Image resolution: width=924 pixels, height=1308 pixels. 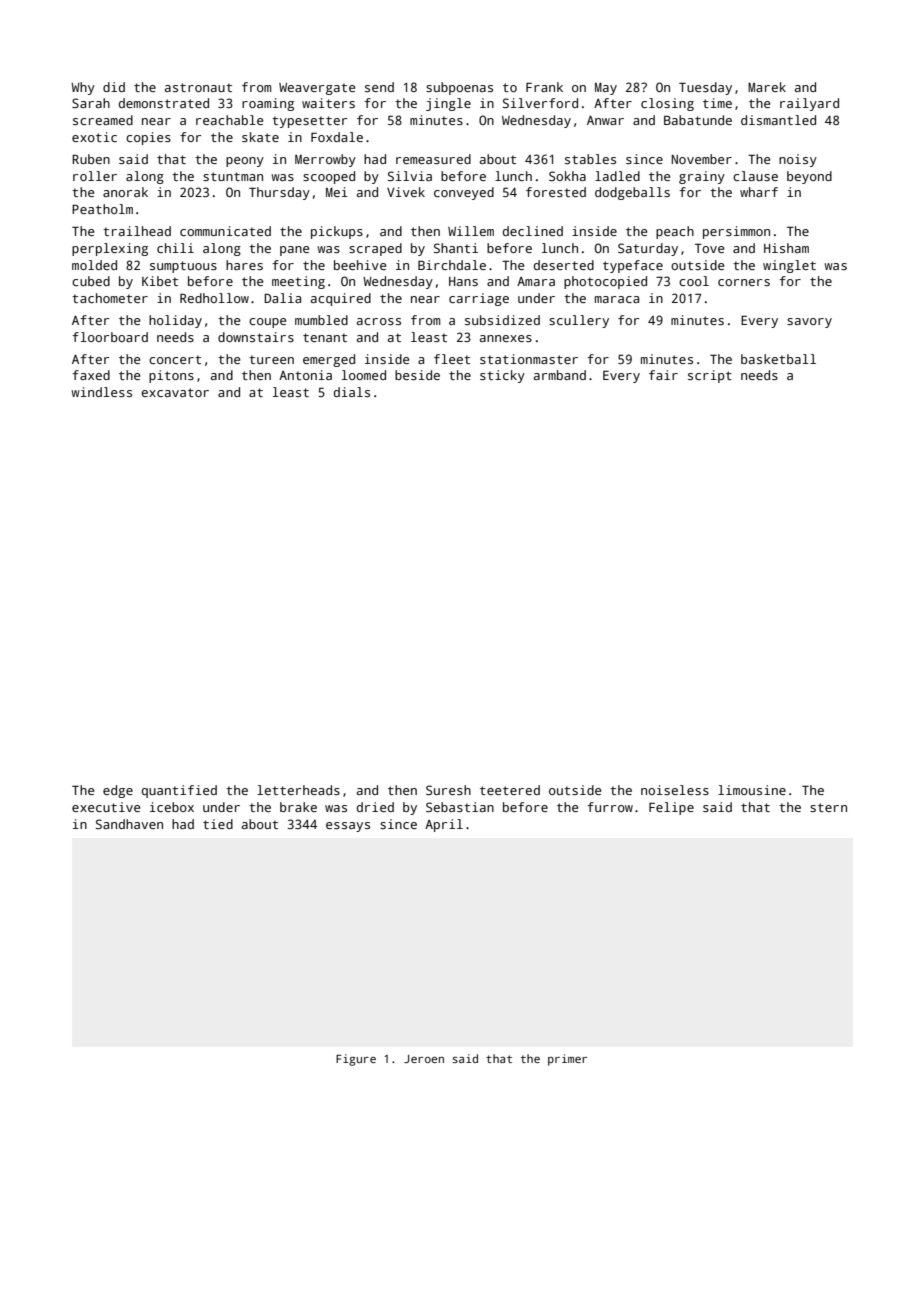 I want to click on subpoenas, so click(x=459, y=88).
